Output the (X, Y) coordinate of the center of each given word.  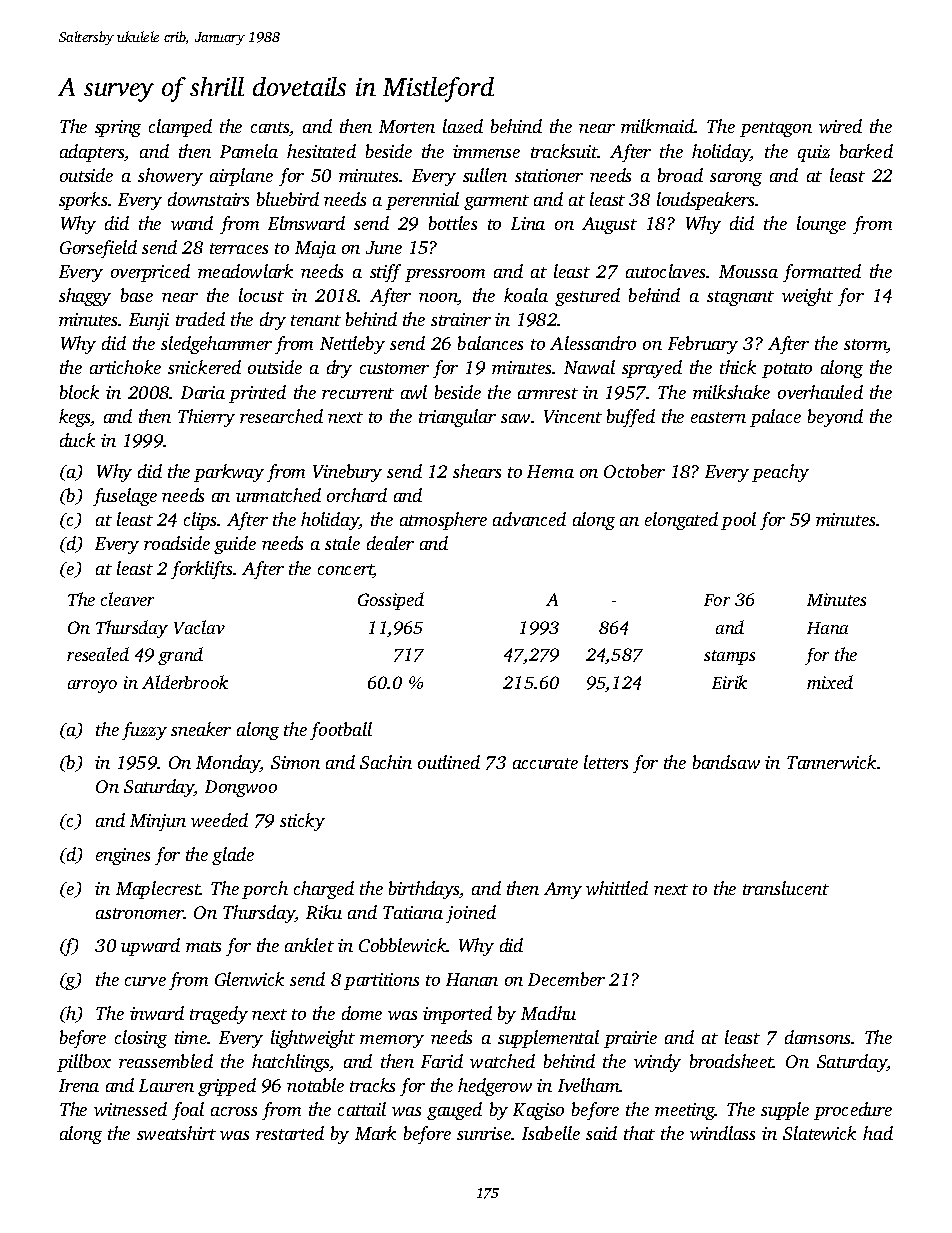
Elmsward (306, 223)
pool (738, 521)
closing (141, 1039)
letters (606, 762)
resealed (98, 654)
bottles (453, 223)
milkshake (731, 392)
